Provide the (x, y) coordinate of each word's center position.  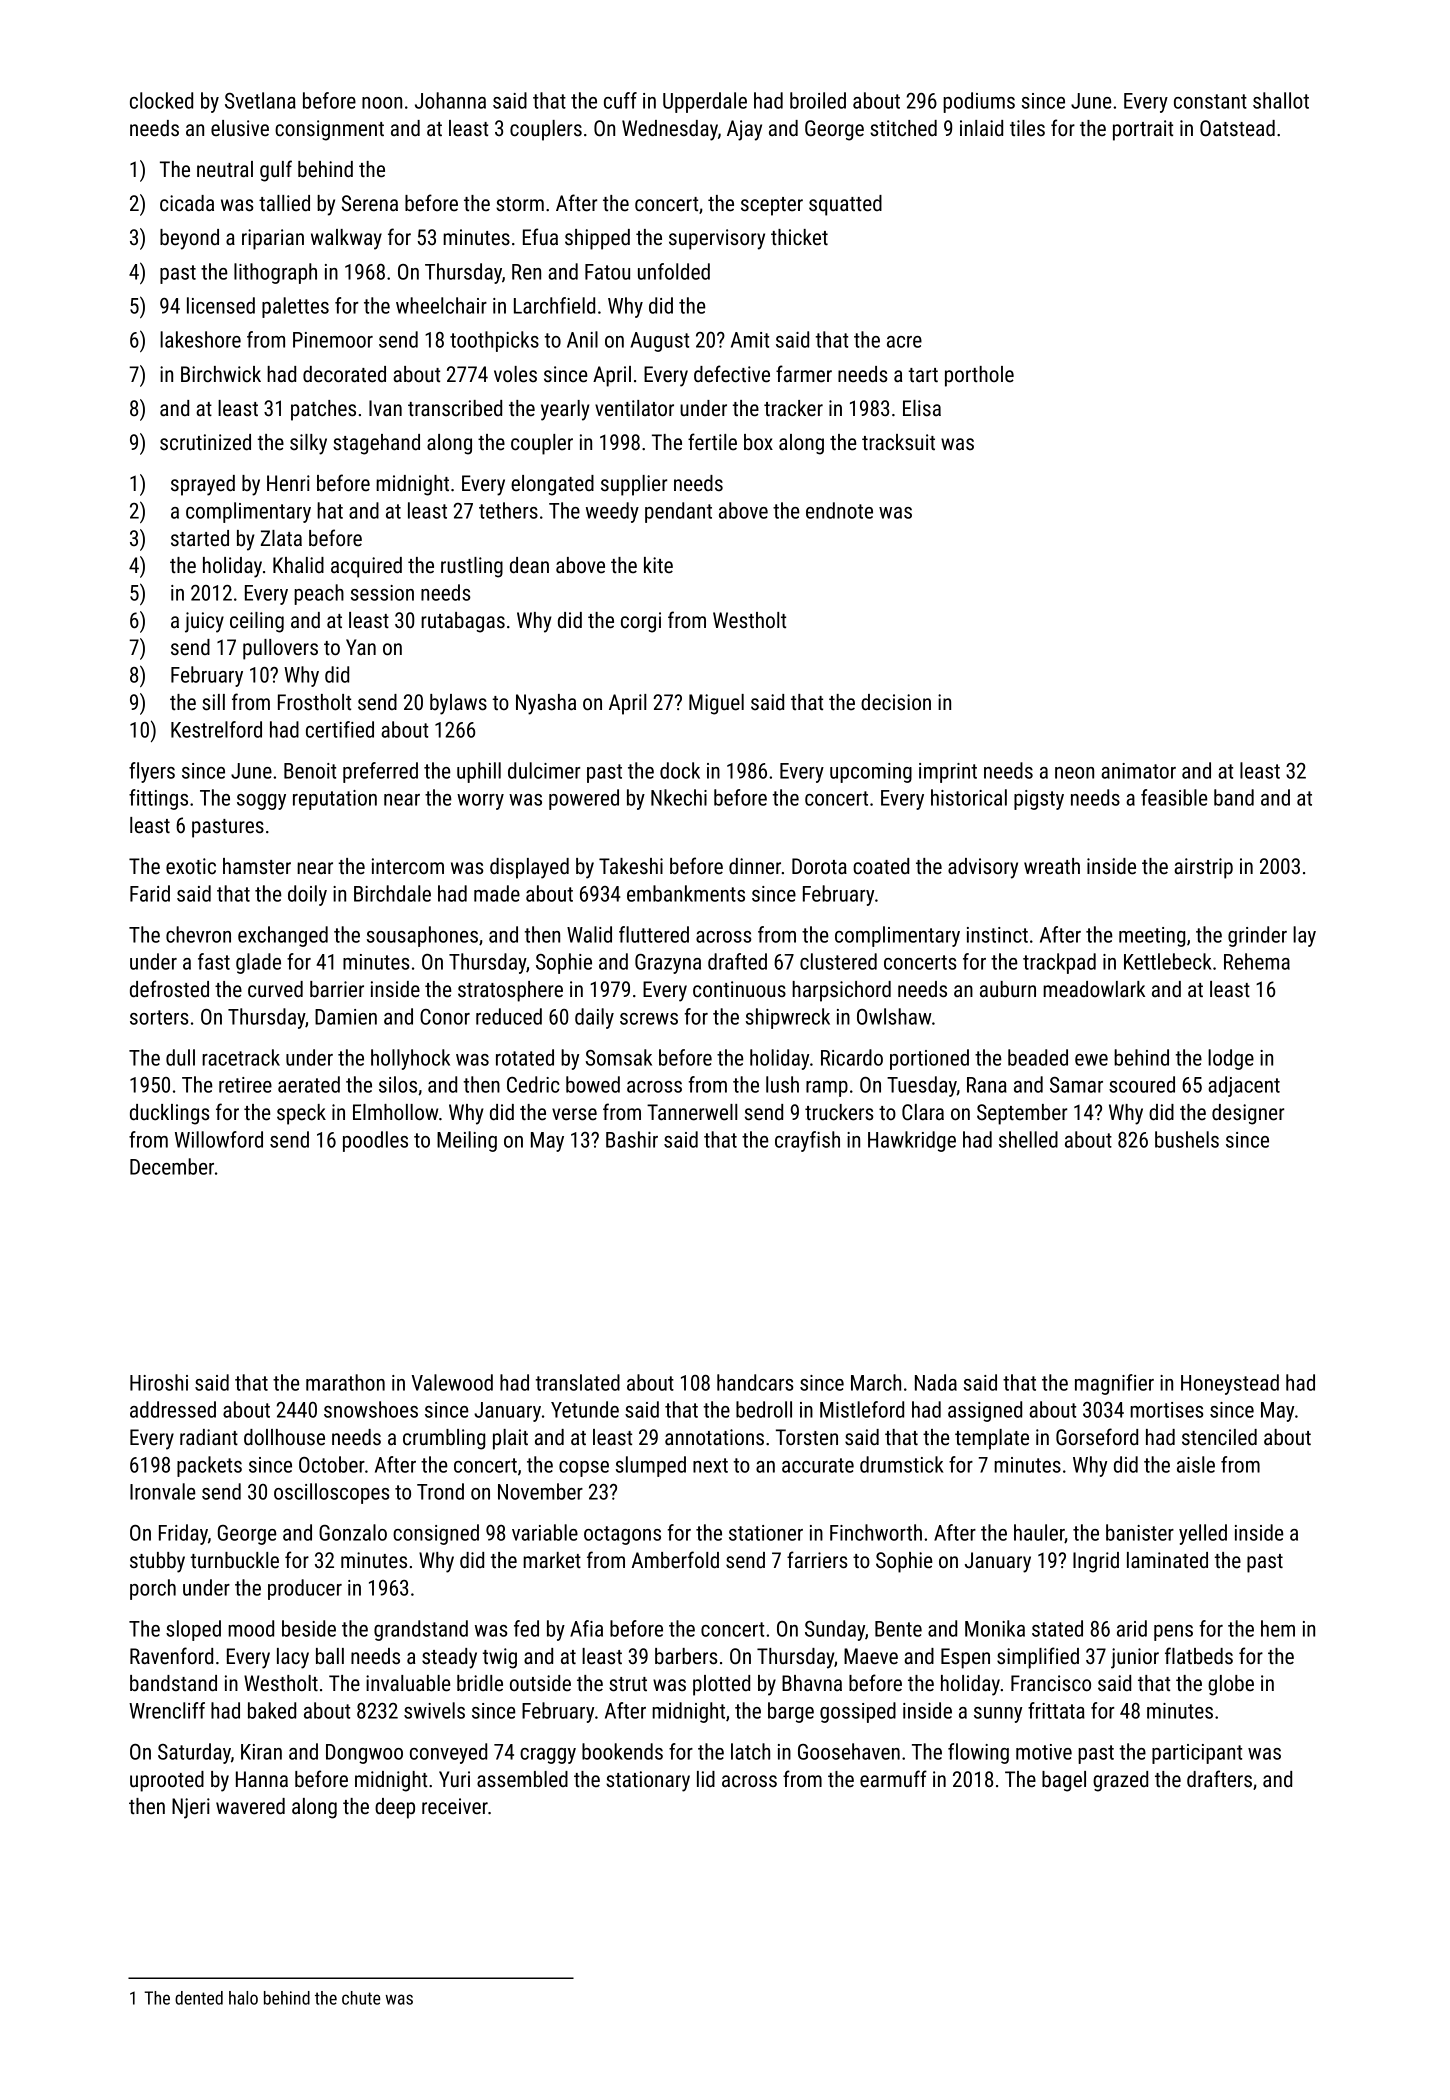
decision (896, 702)
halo (243, 1998)
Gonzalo (353, 1532)
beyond (189, 239)
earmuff (893, 1778)
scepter (772, 206)
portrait (1143, 130)
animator (1138, 771)
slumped (651, 1466)
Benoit (310, 771)
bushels (1187, 1139)
